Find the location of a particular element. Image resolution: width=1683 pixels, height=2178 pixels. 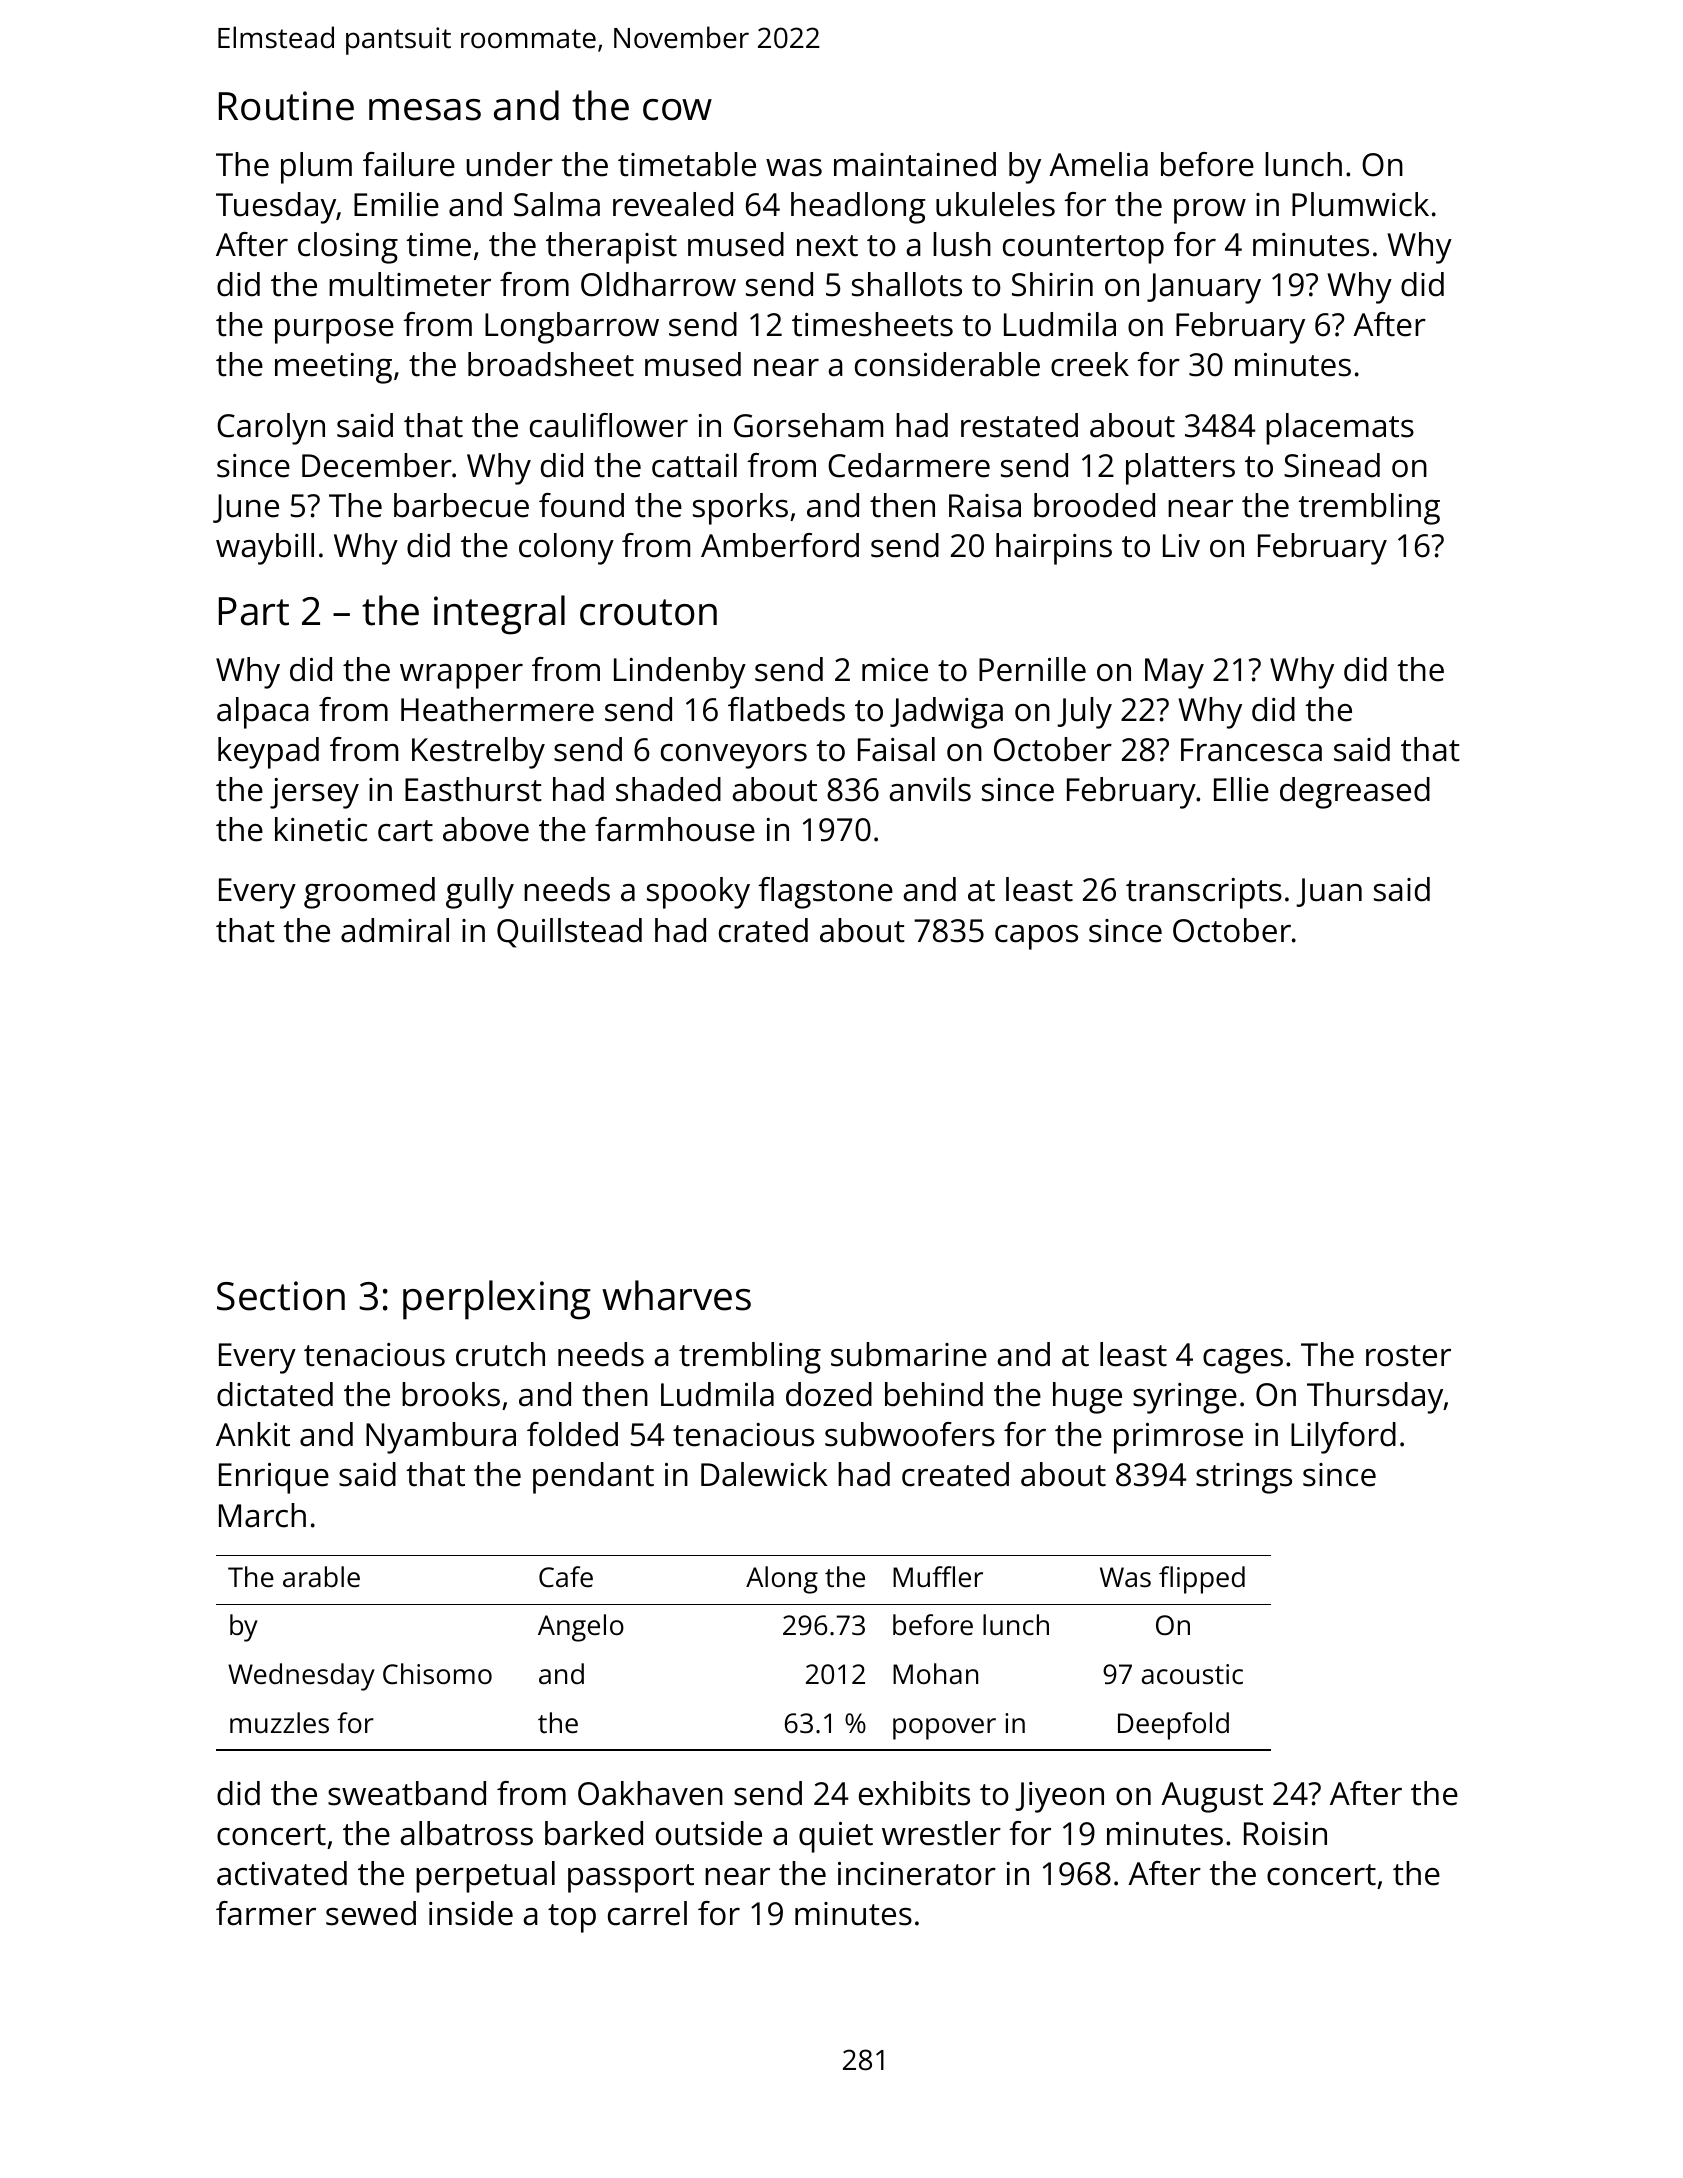

Enrique is located at coordinates (274, 1478).
